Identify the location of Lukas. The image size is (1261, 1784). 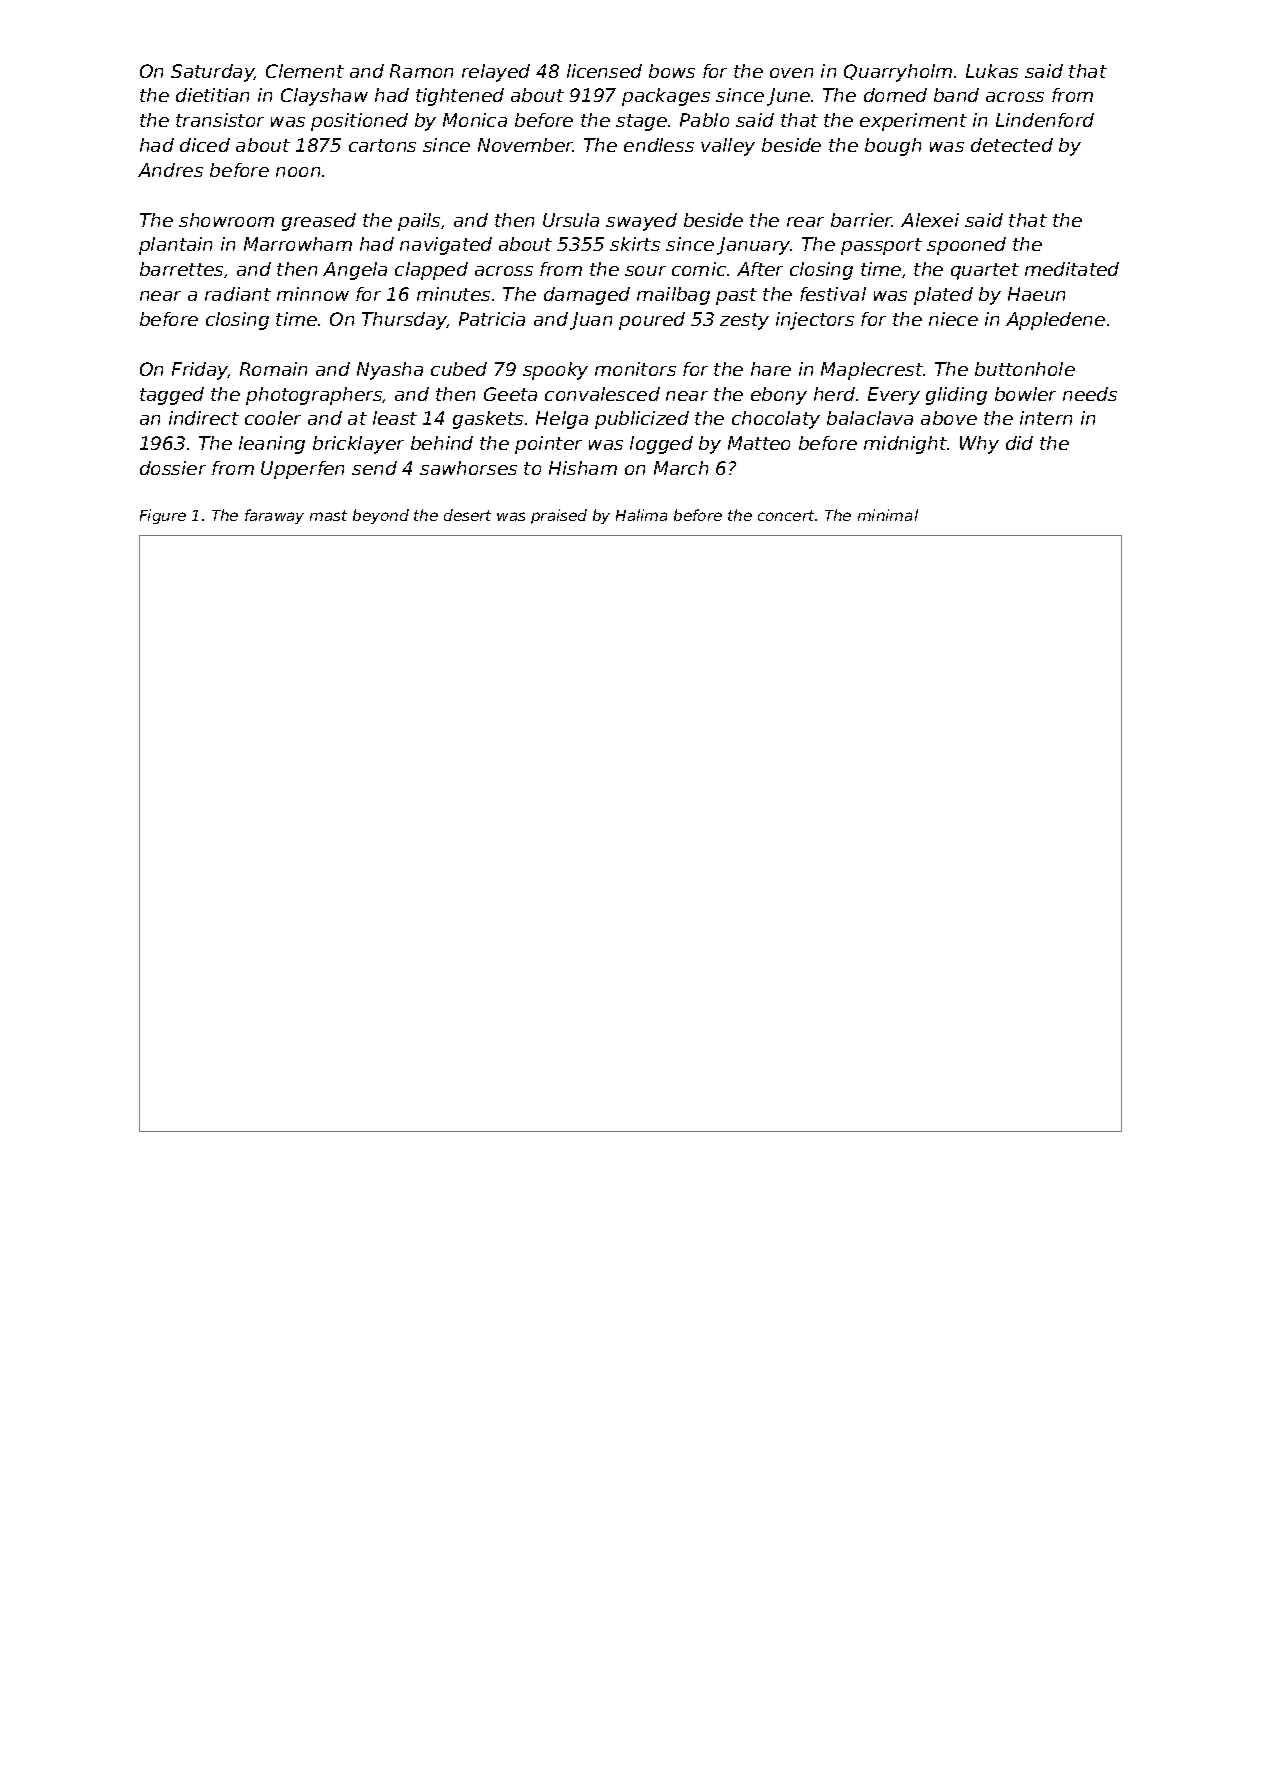
(992, 71).
